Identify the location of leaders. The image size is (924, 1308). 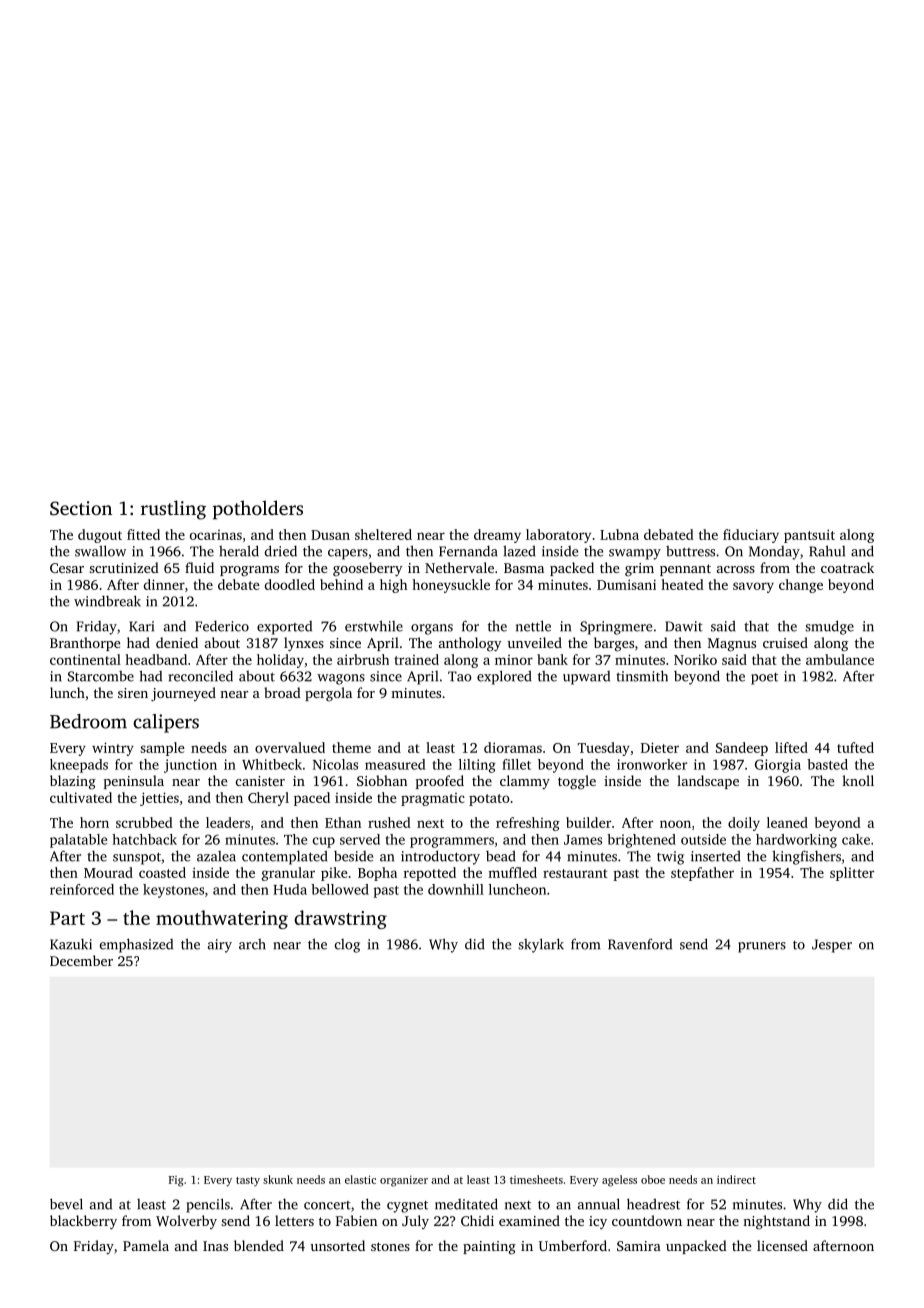
(228, 822).
